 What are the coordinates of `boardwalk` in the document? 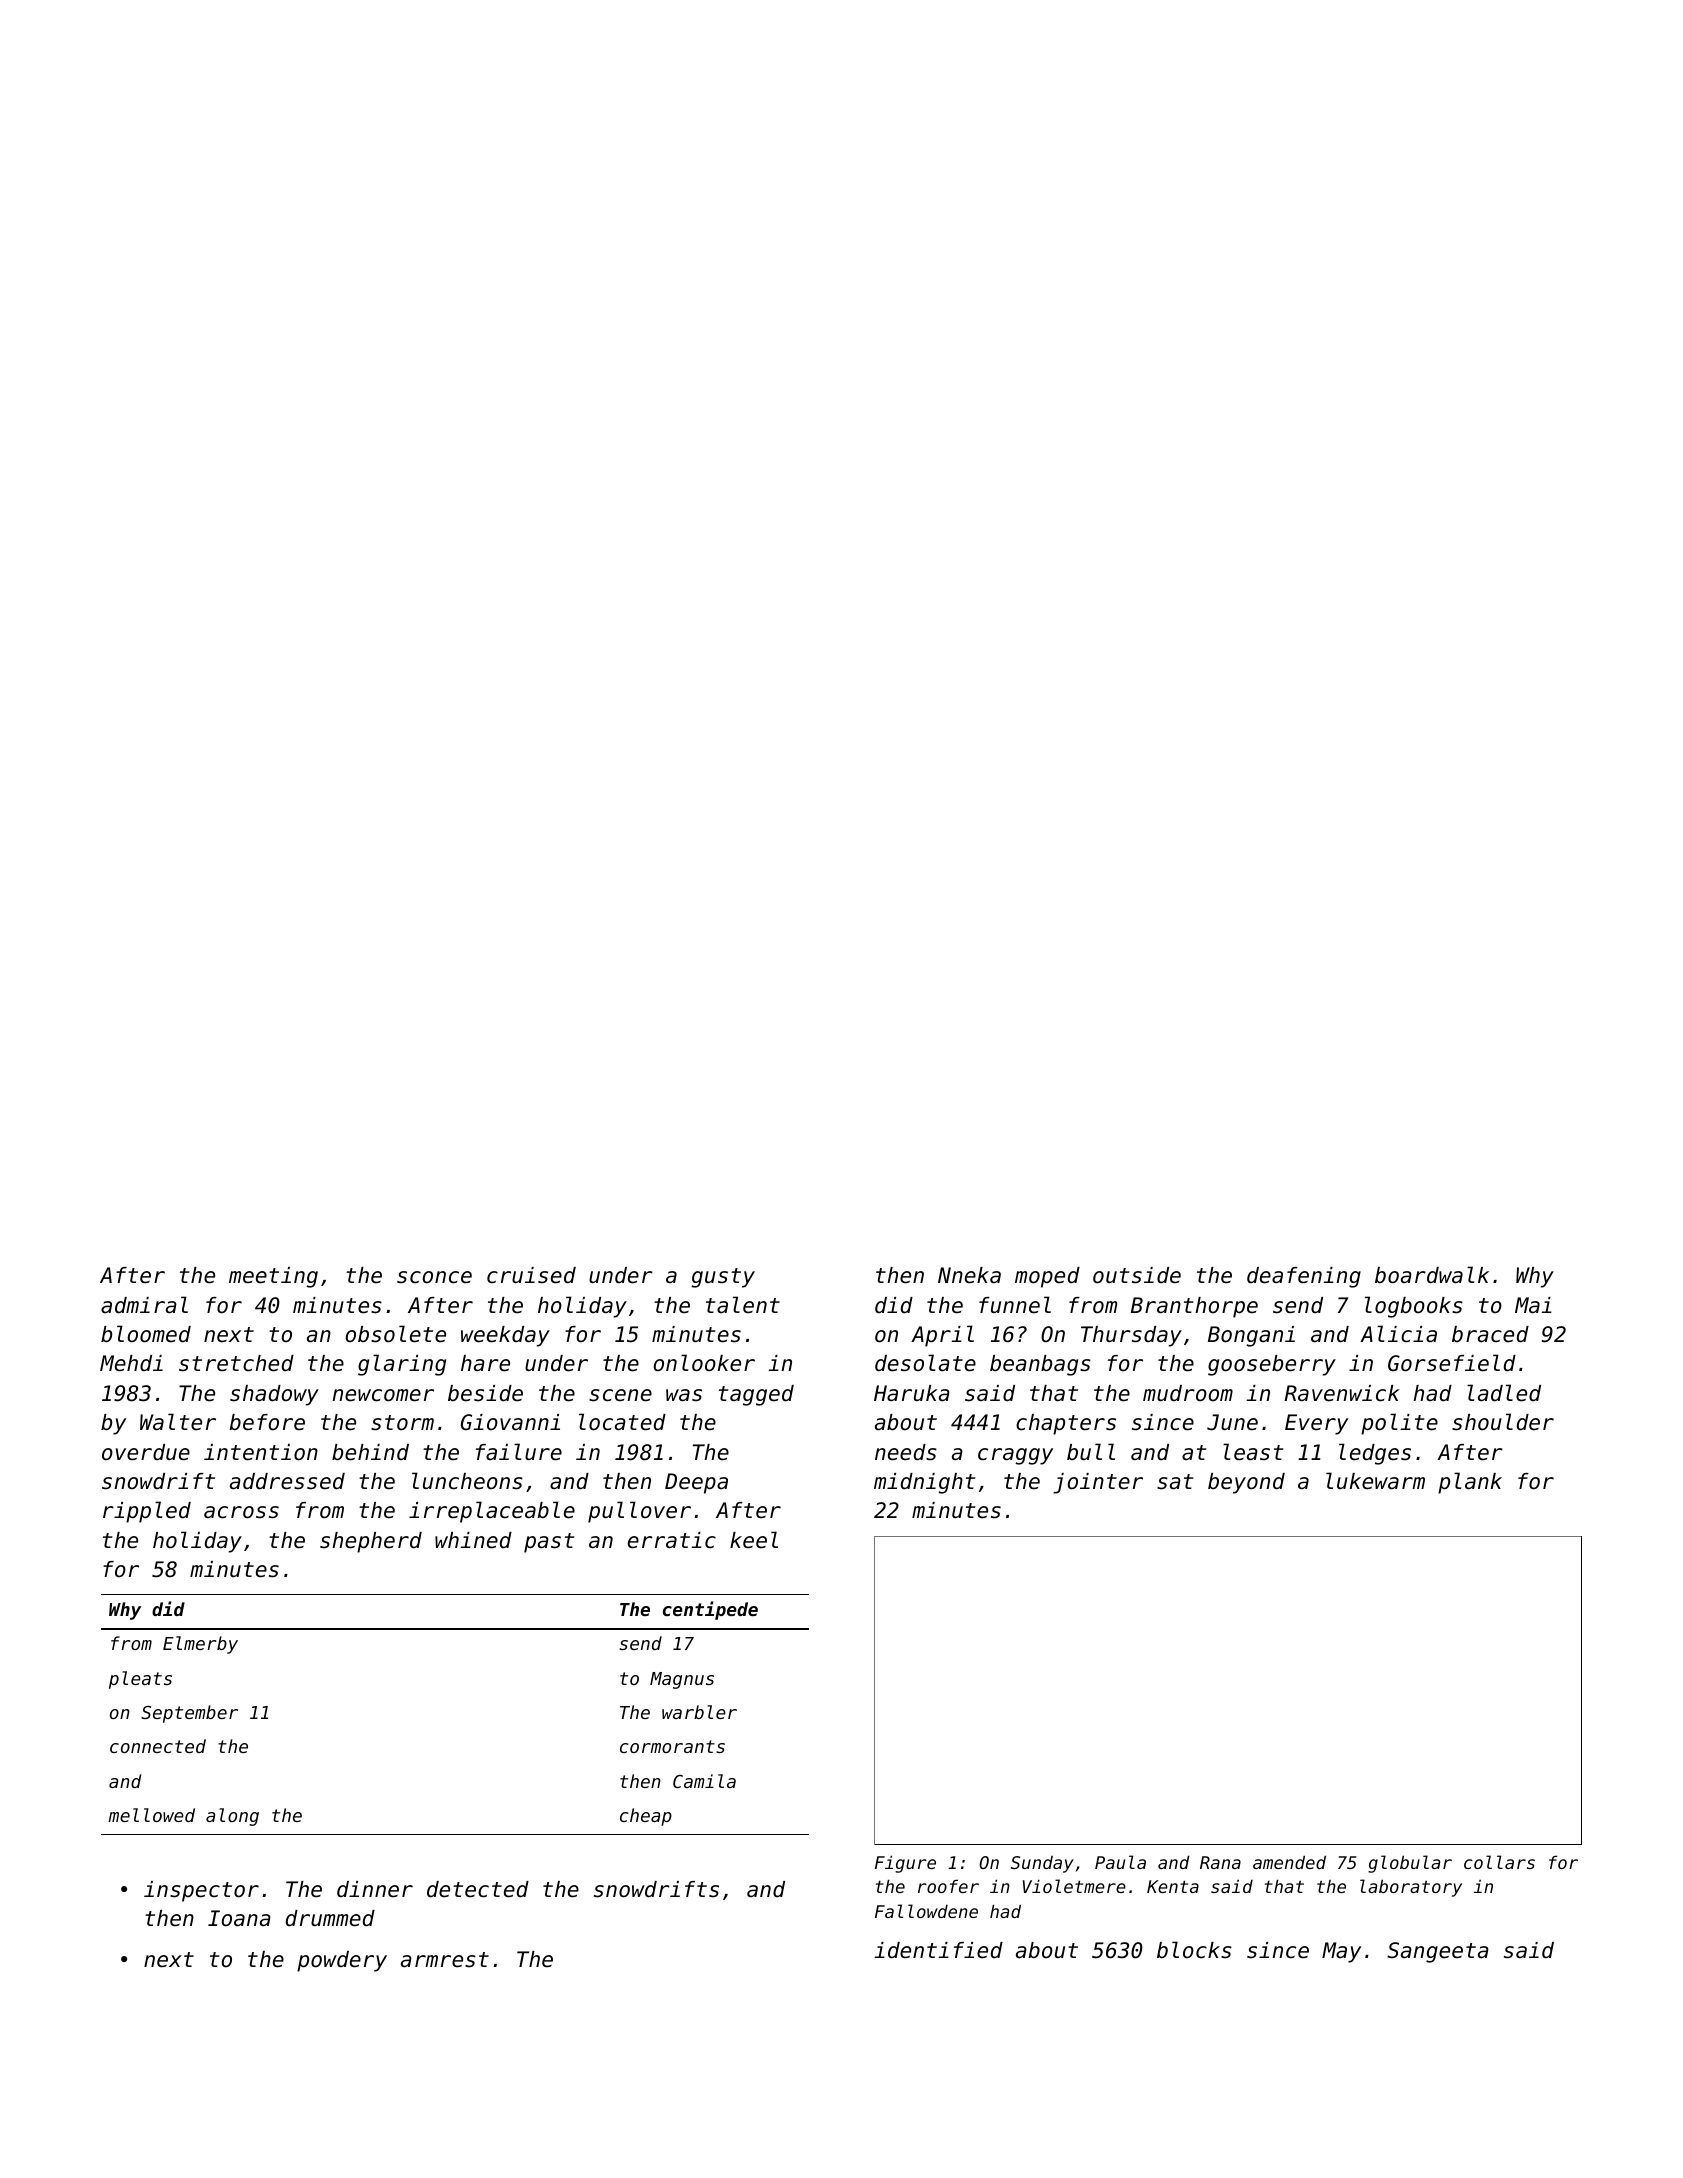 It's located at (1432, 1275).
